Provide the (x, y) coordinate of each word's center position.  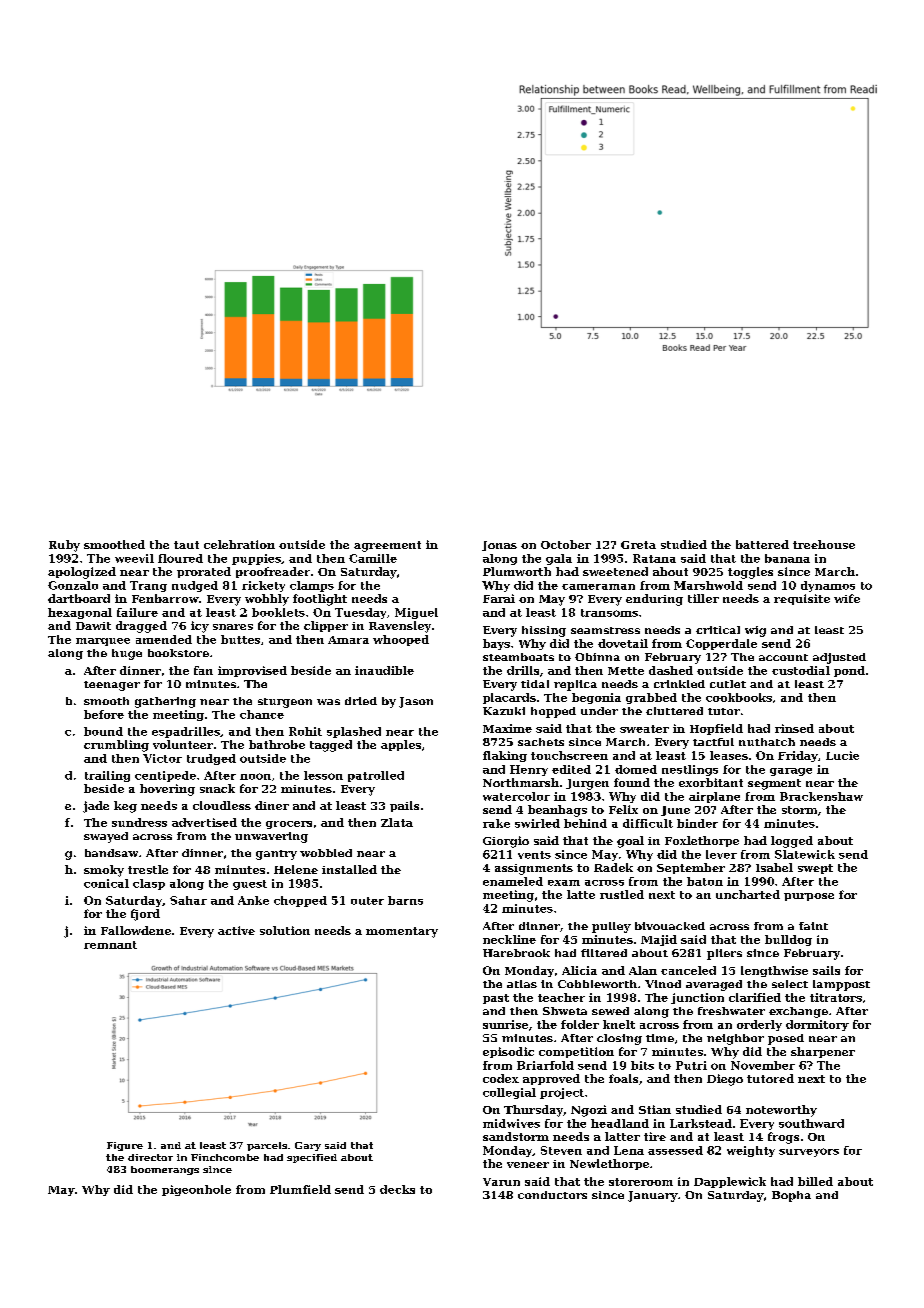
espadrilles (186, 732)
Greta (638, 545)
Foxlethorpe (702, 841)
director (150, 1157)
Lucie (842, 755)
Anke (253, 900)
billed (815, 1181)
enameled (513, 881)
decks (397, 1189)
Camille (373, 558)
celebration (239, 544)
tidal (535, 684)
